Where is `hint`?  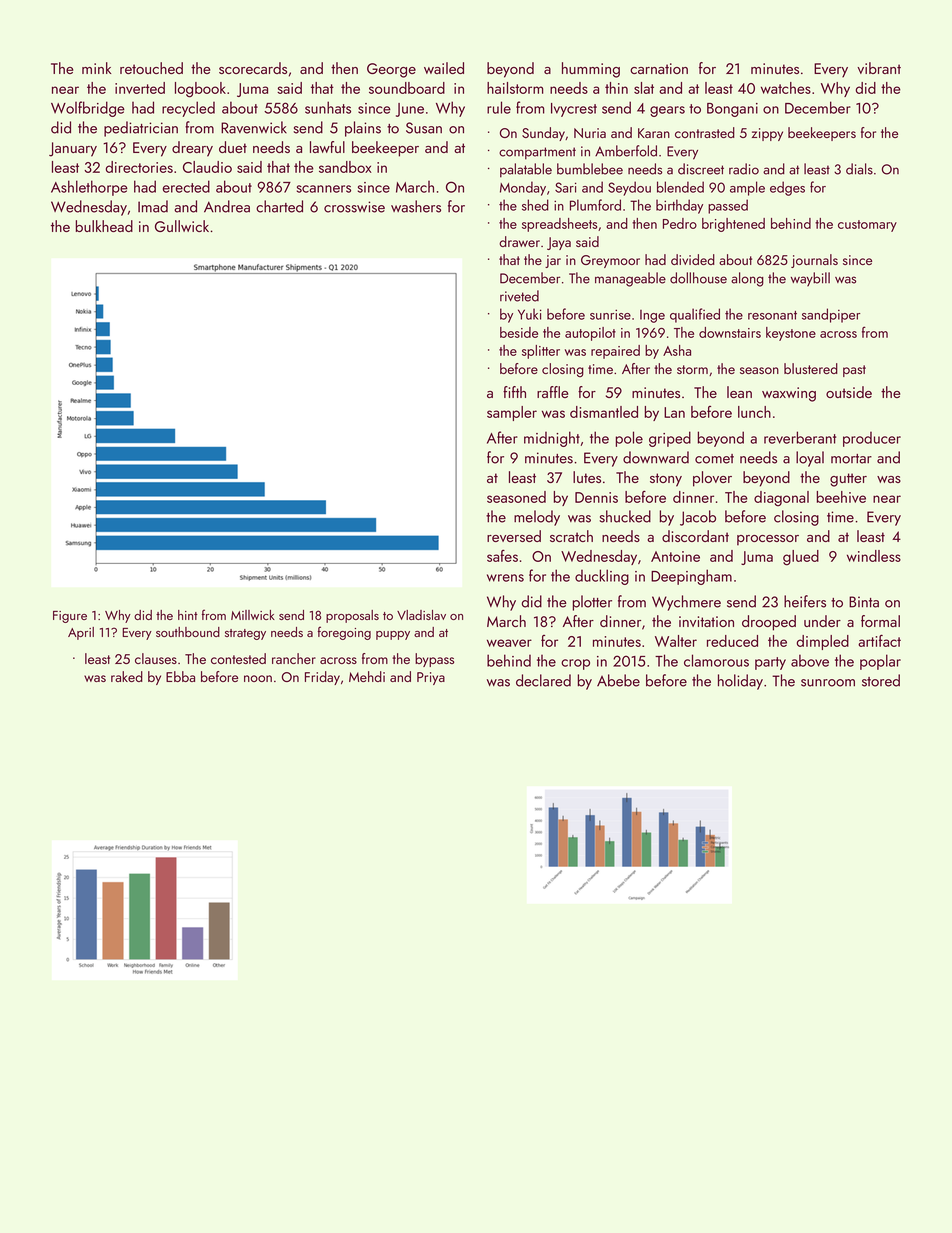 hint is located at coordinates (188, 615).
